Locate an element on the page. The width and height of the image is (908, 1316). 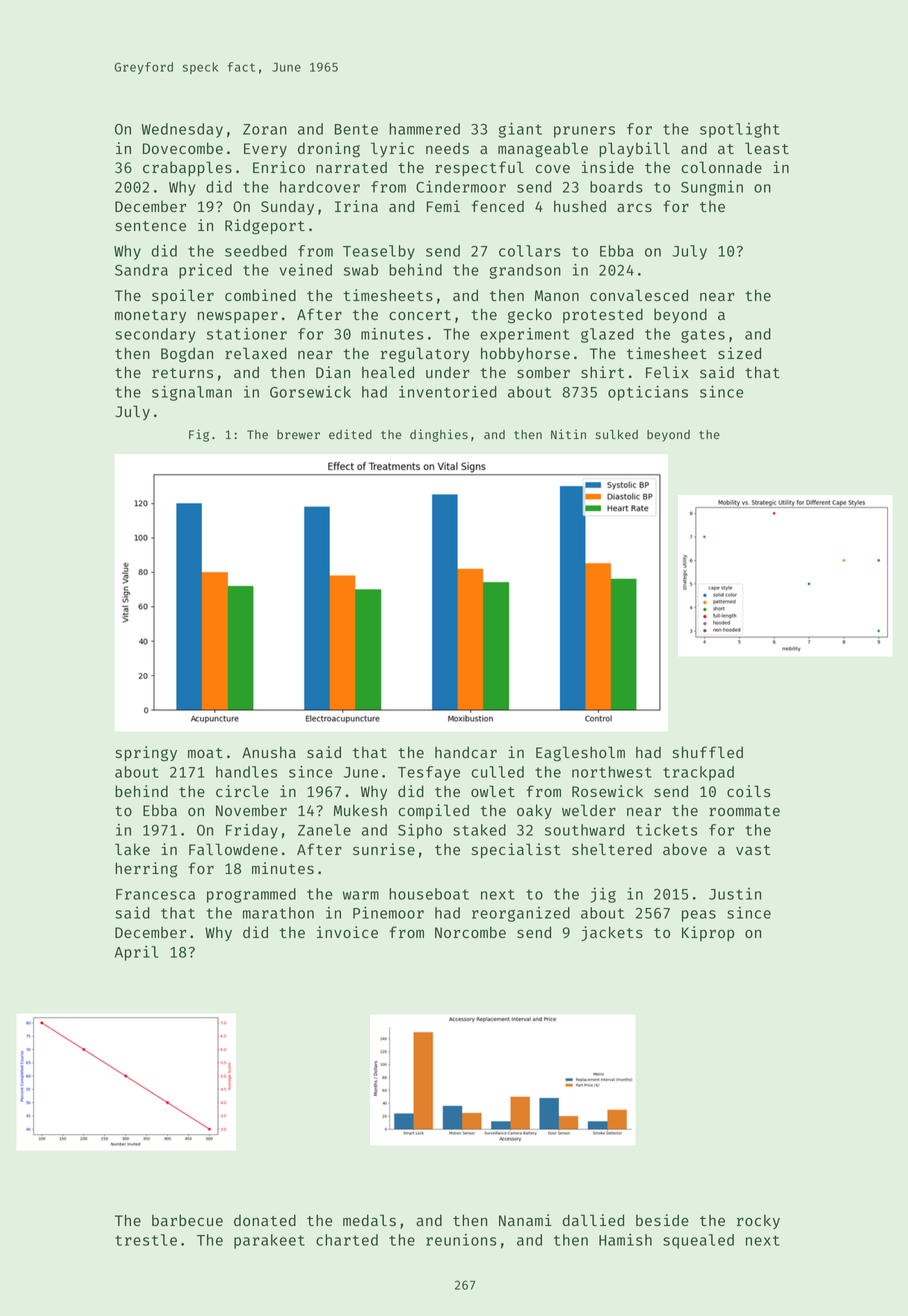
trestle is located at coordinates (146, 1240).
